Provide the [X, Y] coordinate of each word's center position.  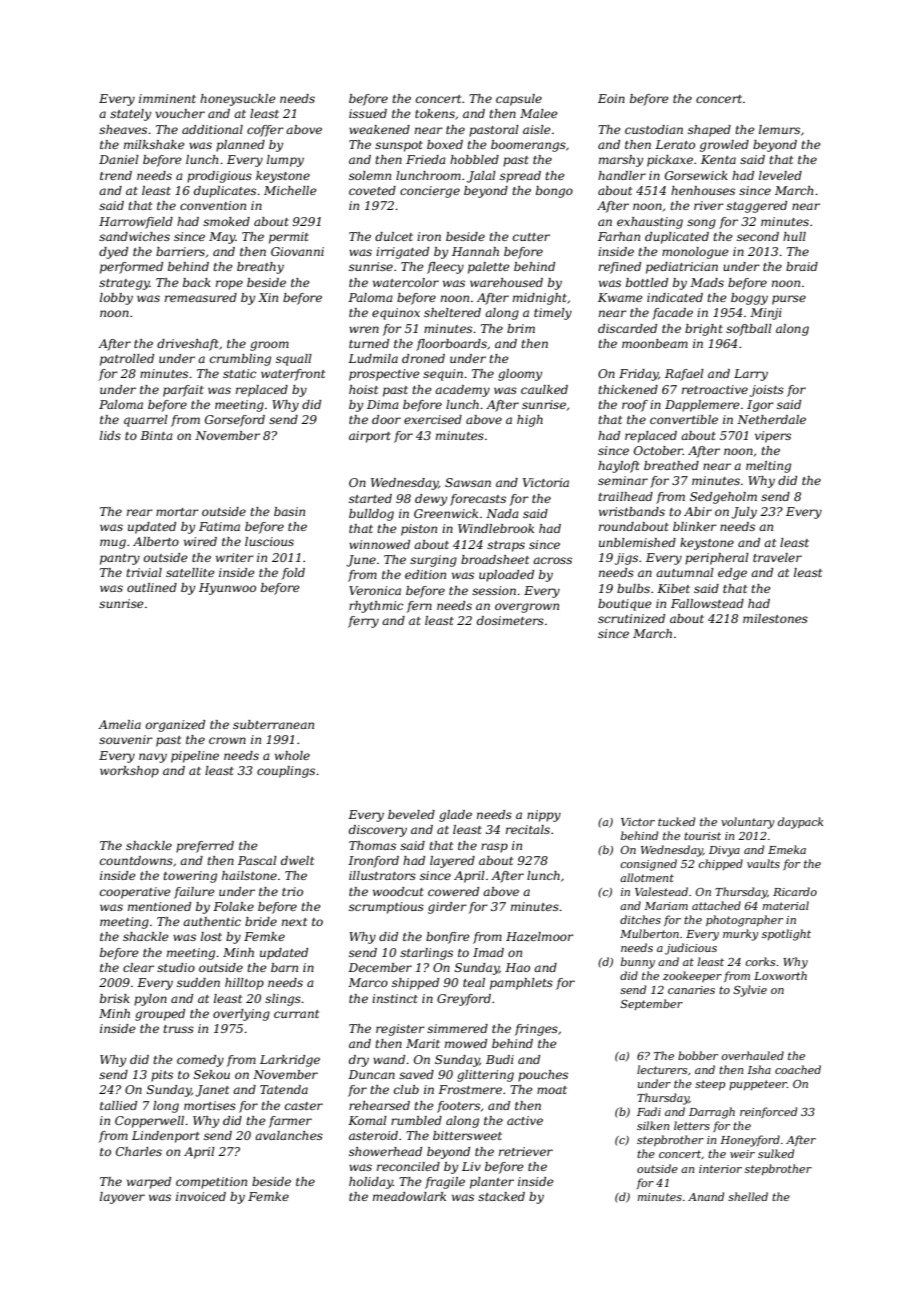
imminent [167, 98]
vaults [763, 863]
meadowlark [409, 1196]
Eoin [611, 98]
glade [455, 816]
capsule [519, 100]
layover [122, 1198]
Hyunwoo [227, 589]
